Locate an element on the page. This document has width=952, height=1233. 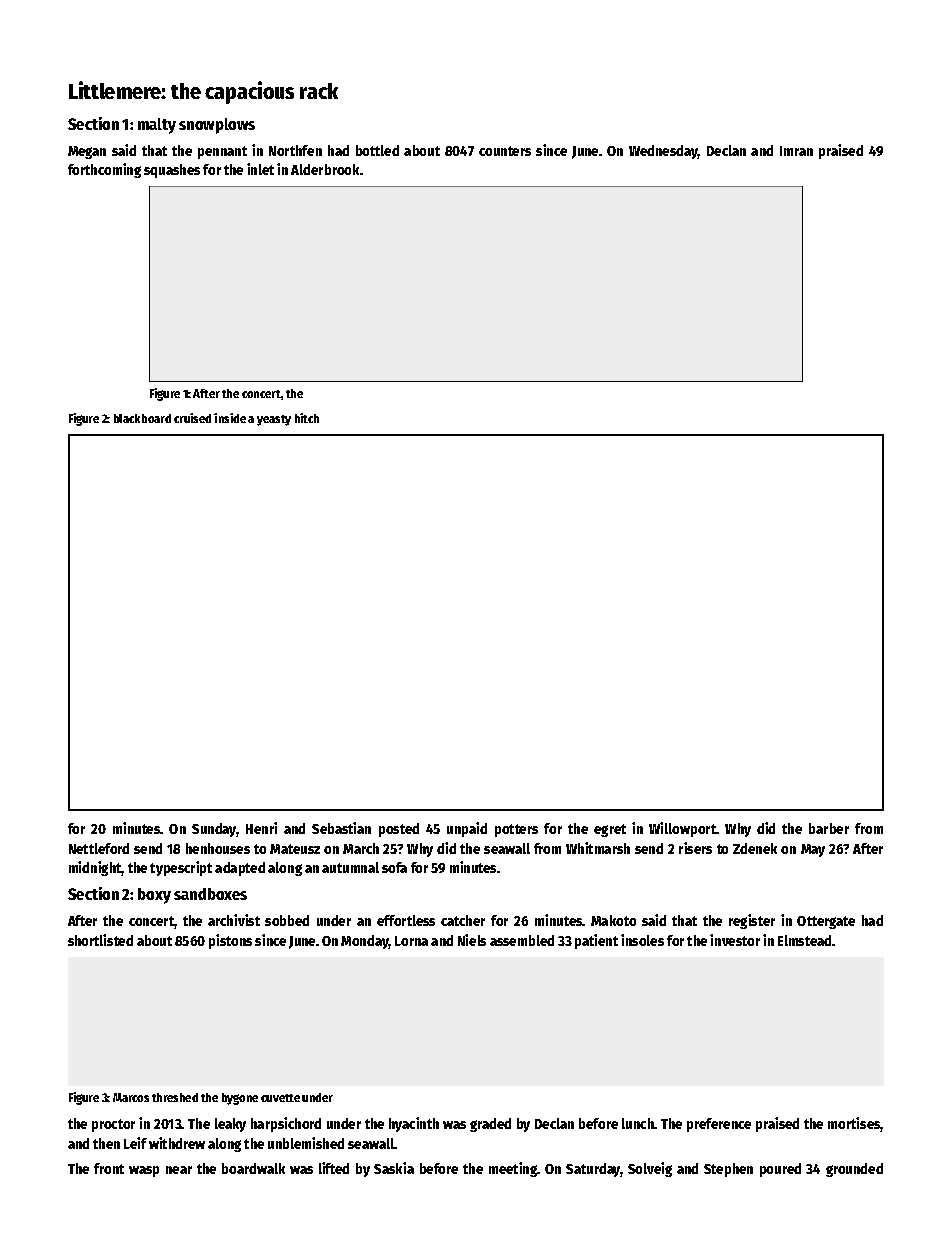
counters is located at coordinates (505, 151).
